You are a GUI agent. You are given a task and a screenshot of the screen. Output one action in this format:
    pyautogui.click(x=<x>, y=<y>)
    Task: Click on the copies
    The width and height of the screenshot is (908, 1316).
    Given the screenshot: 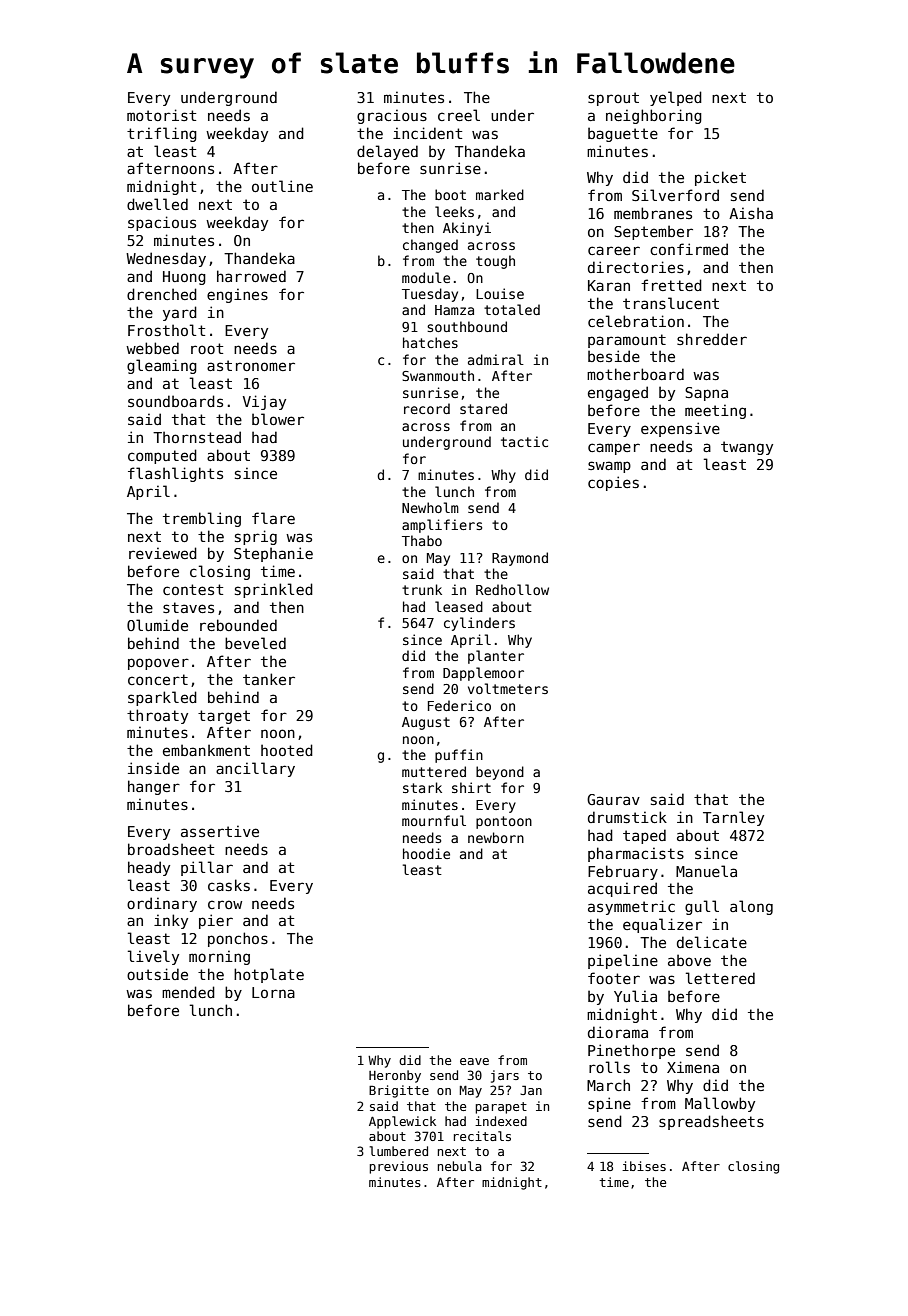 What is the action you would take?
    pyautogui.click(x=613, y=483)
